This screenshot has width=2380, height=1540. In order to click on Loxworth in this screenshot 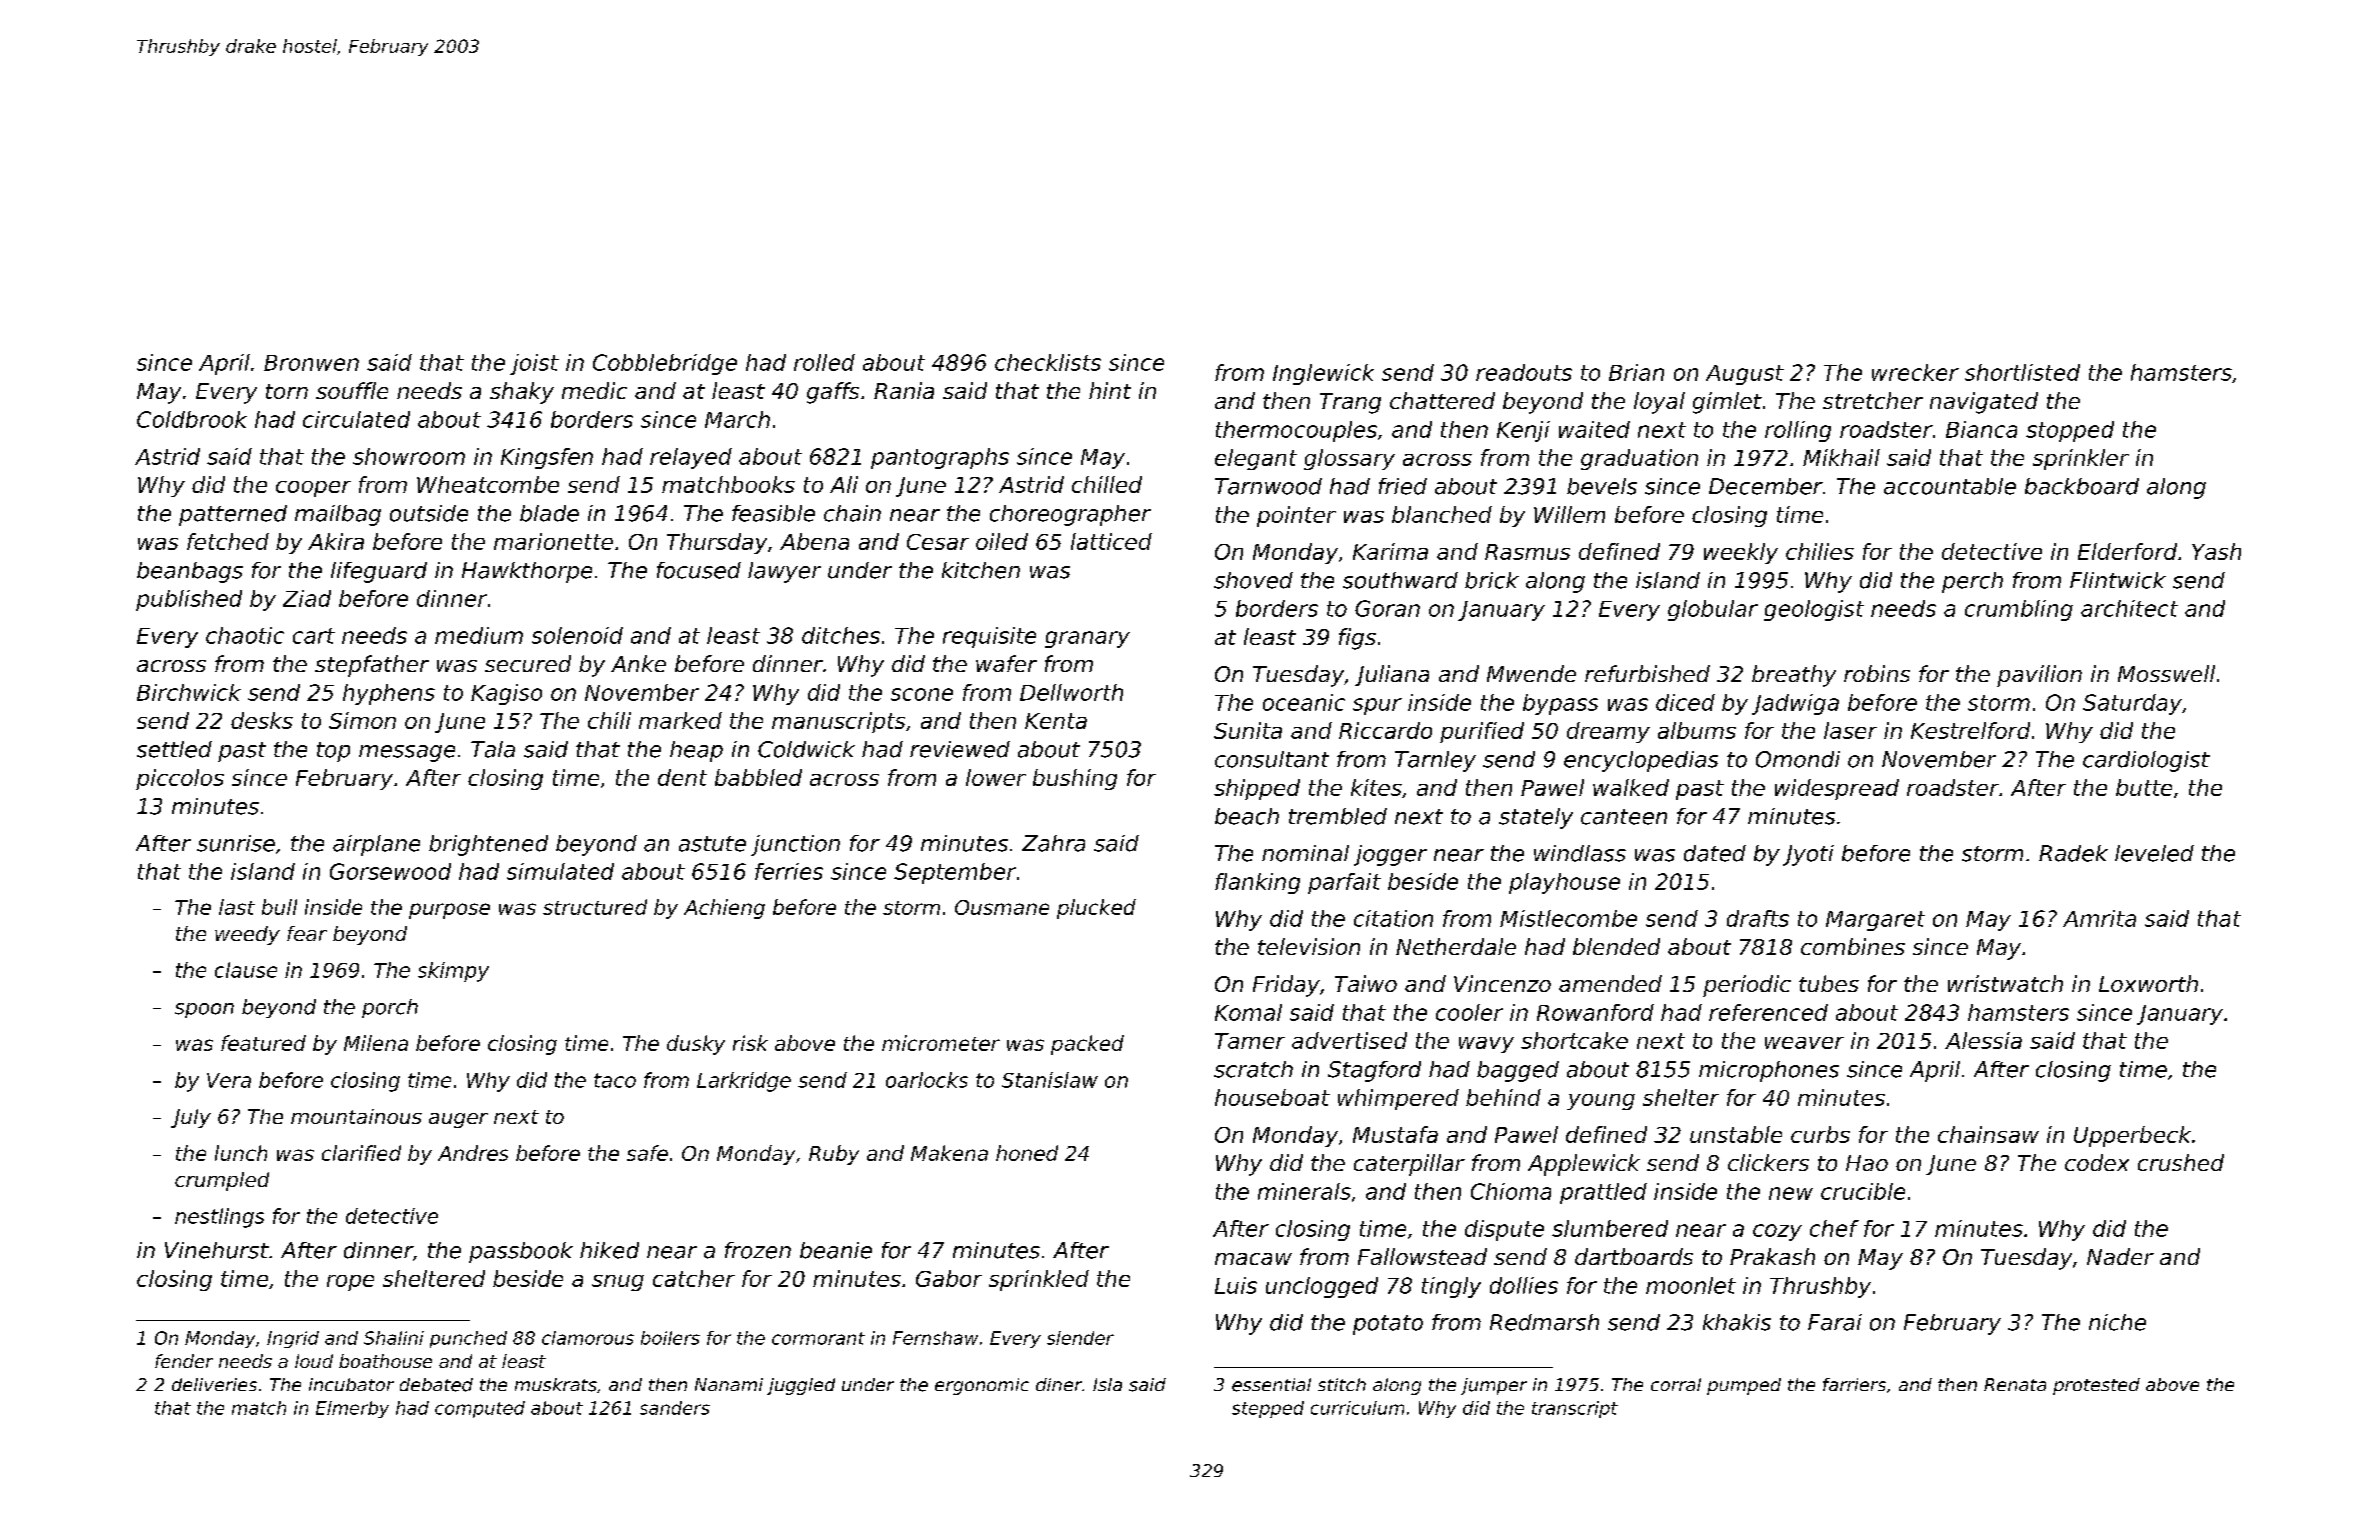, I will do `click(2148, 983)`.
